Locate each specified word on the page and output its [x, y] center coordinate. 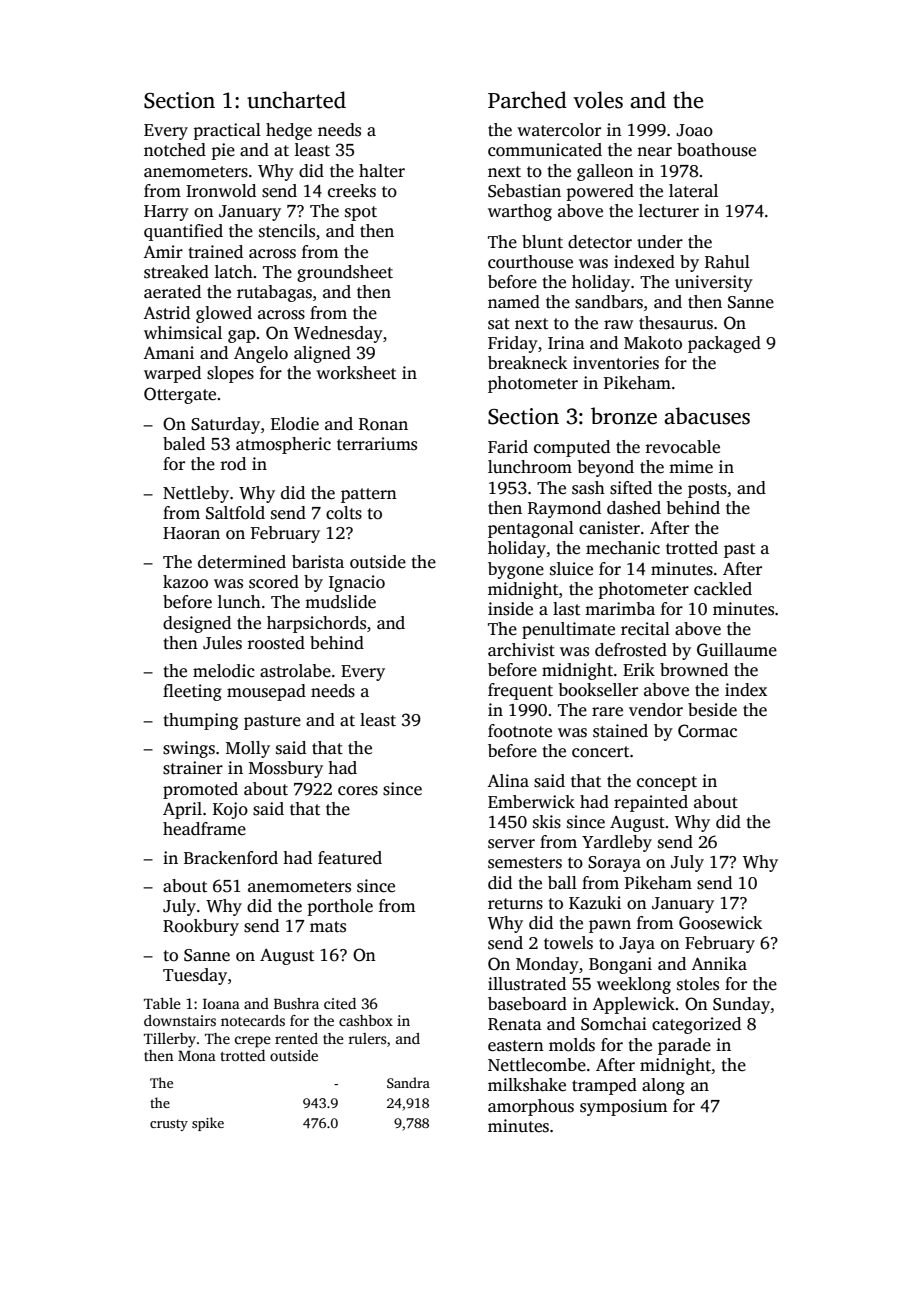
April [182, 810]
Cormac [707, 731]
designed [197, 624]
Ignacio [357, 583]
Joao [694, 130]
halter [382, 171]
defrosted [631, 650]
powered [600, 192]
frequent [520, 691]
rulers [367, 1038]
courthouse [530, 262]
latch [234, 272]
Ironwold [221, 191]
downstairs [180, 1020]
